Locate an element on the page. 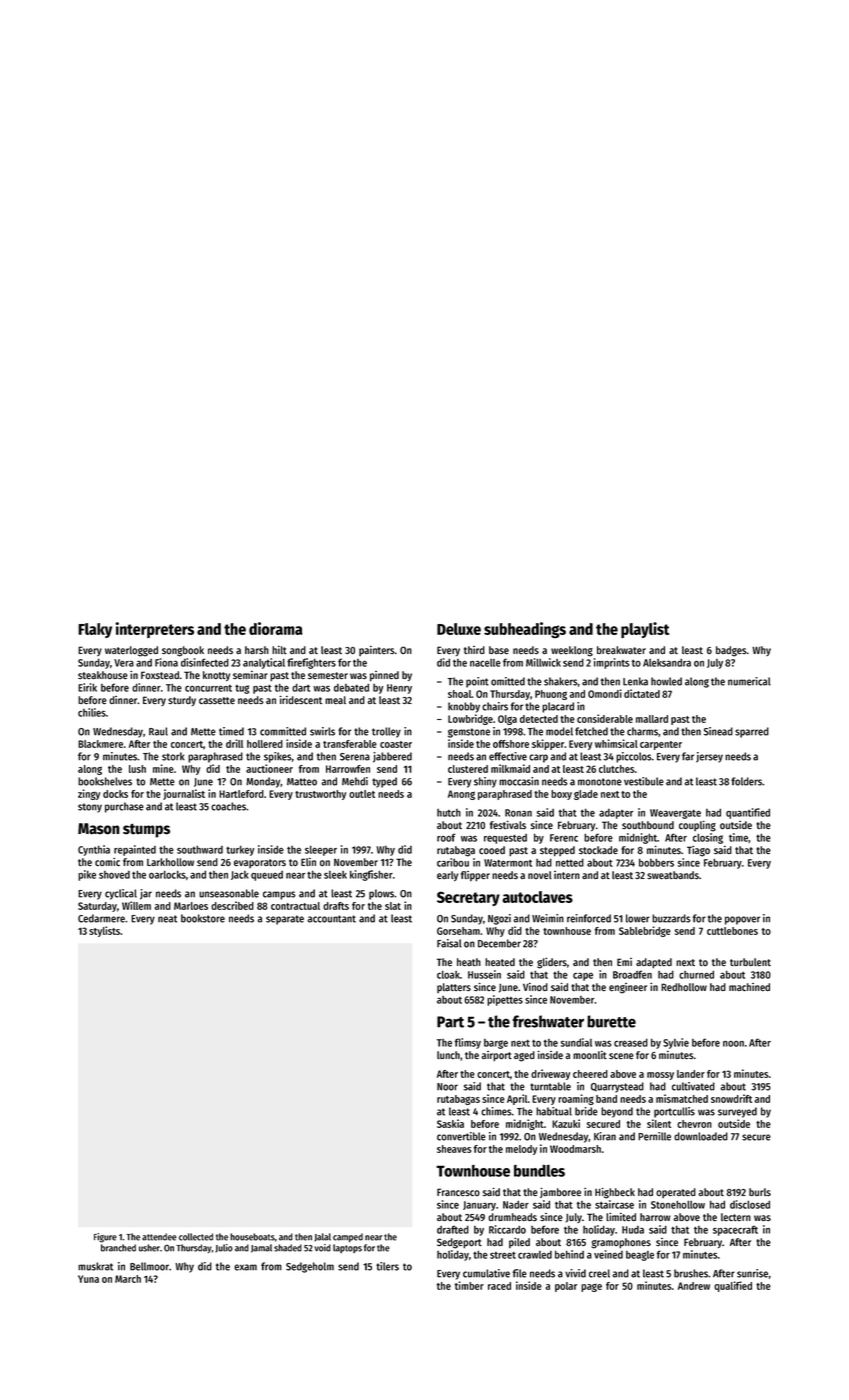  attendee is located at coordinates (159, 1237).
